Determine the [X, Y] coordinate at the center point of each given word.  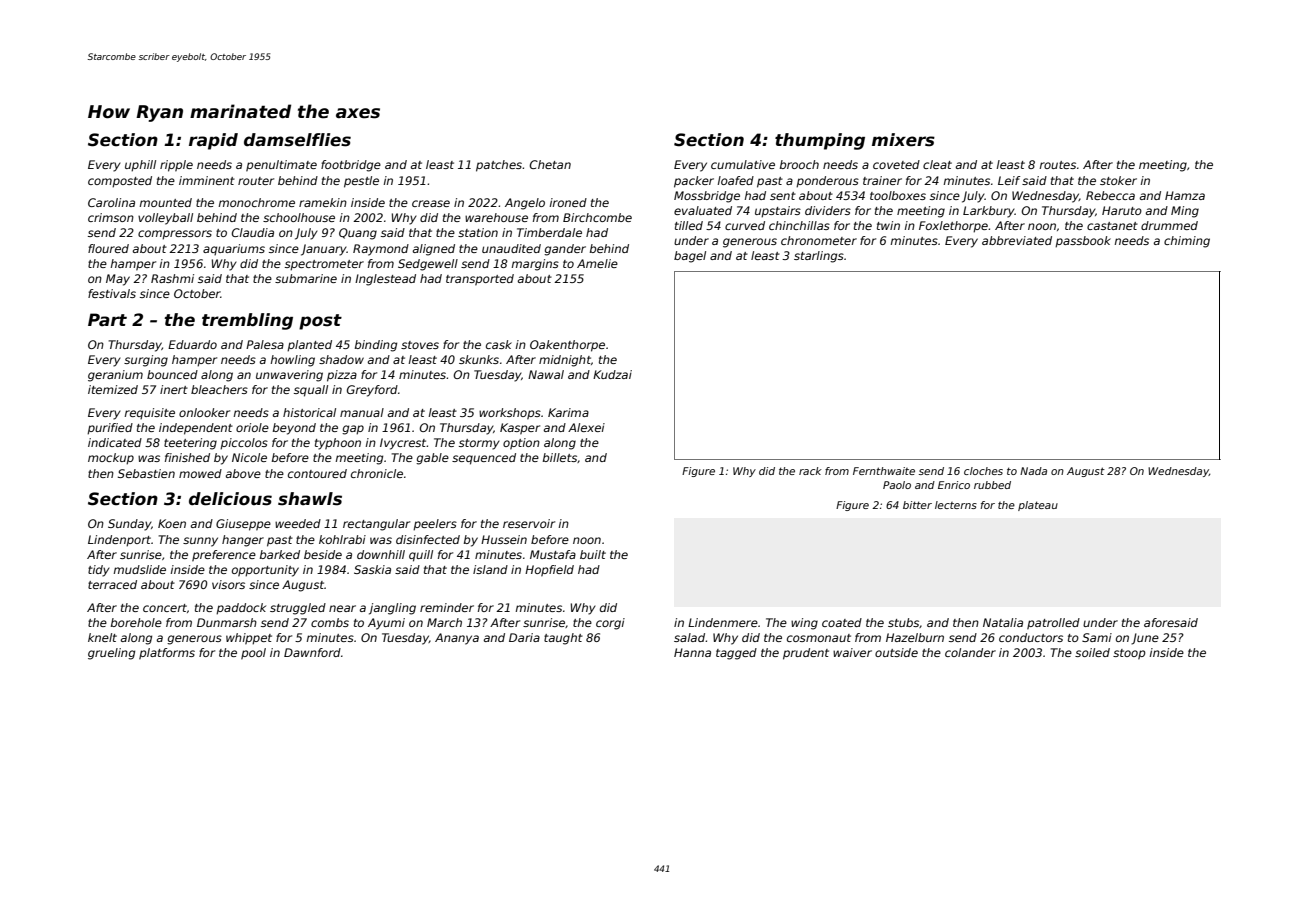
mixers [903, 140]
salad [689, 637]
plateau [1038, 506]
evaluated [703, 210]
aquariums [234, 249]
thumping [820, 141]
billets [560, 457]
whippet [249, 639]
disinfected [428, 539]
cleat [937, 164]
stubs [904, 623]
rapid [213, 141]
